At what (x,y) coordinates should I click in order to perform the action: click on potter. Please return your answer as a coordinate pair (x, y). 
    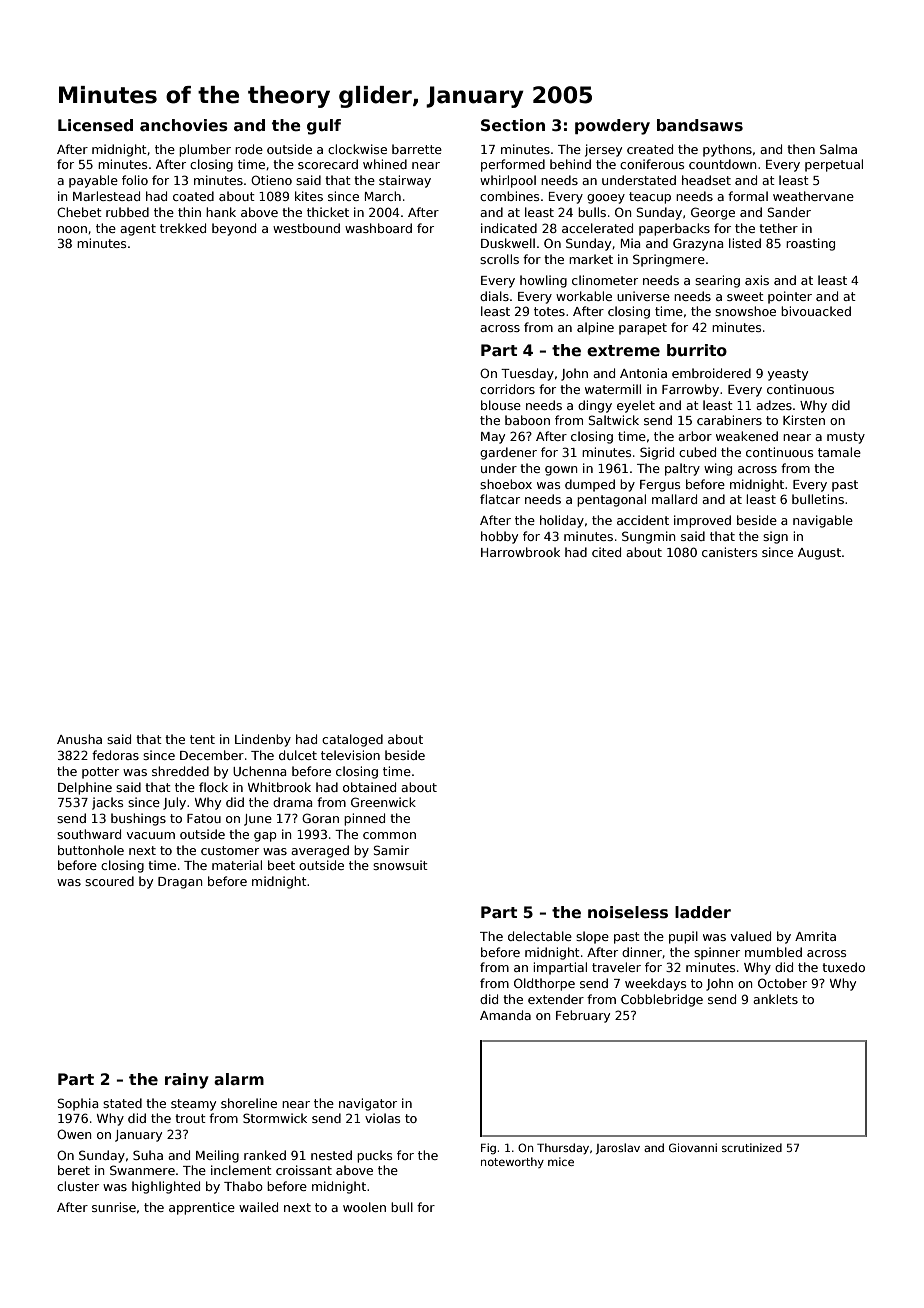
    Looking at the image, I should click on (100, 773).
